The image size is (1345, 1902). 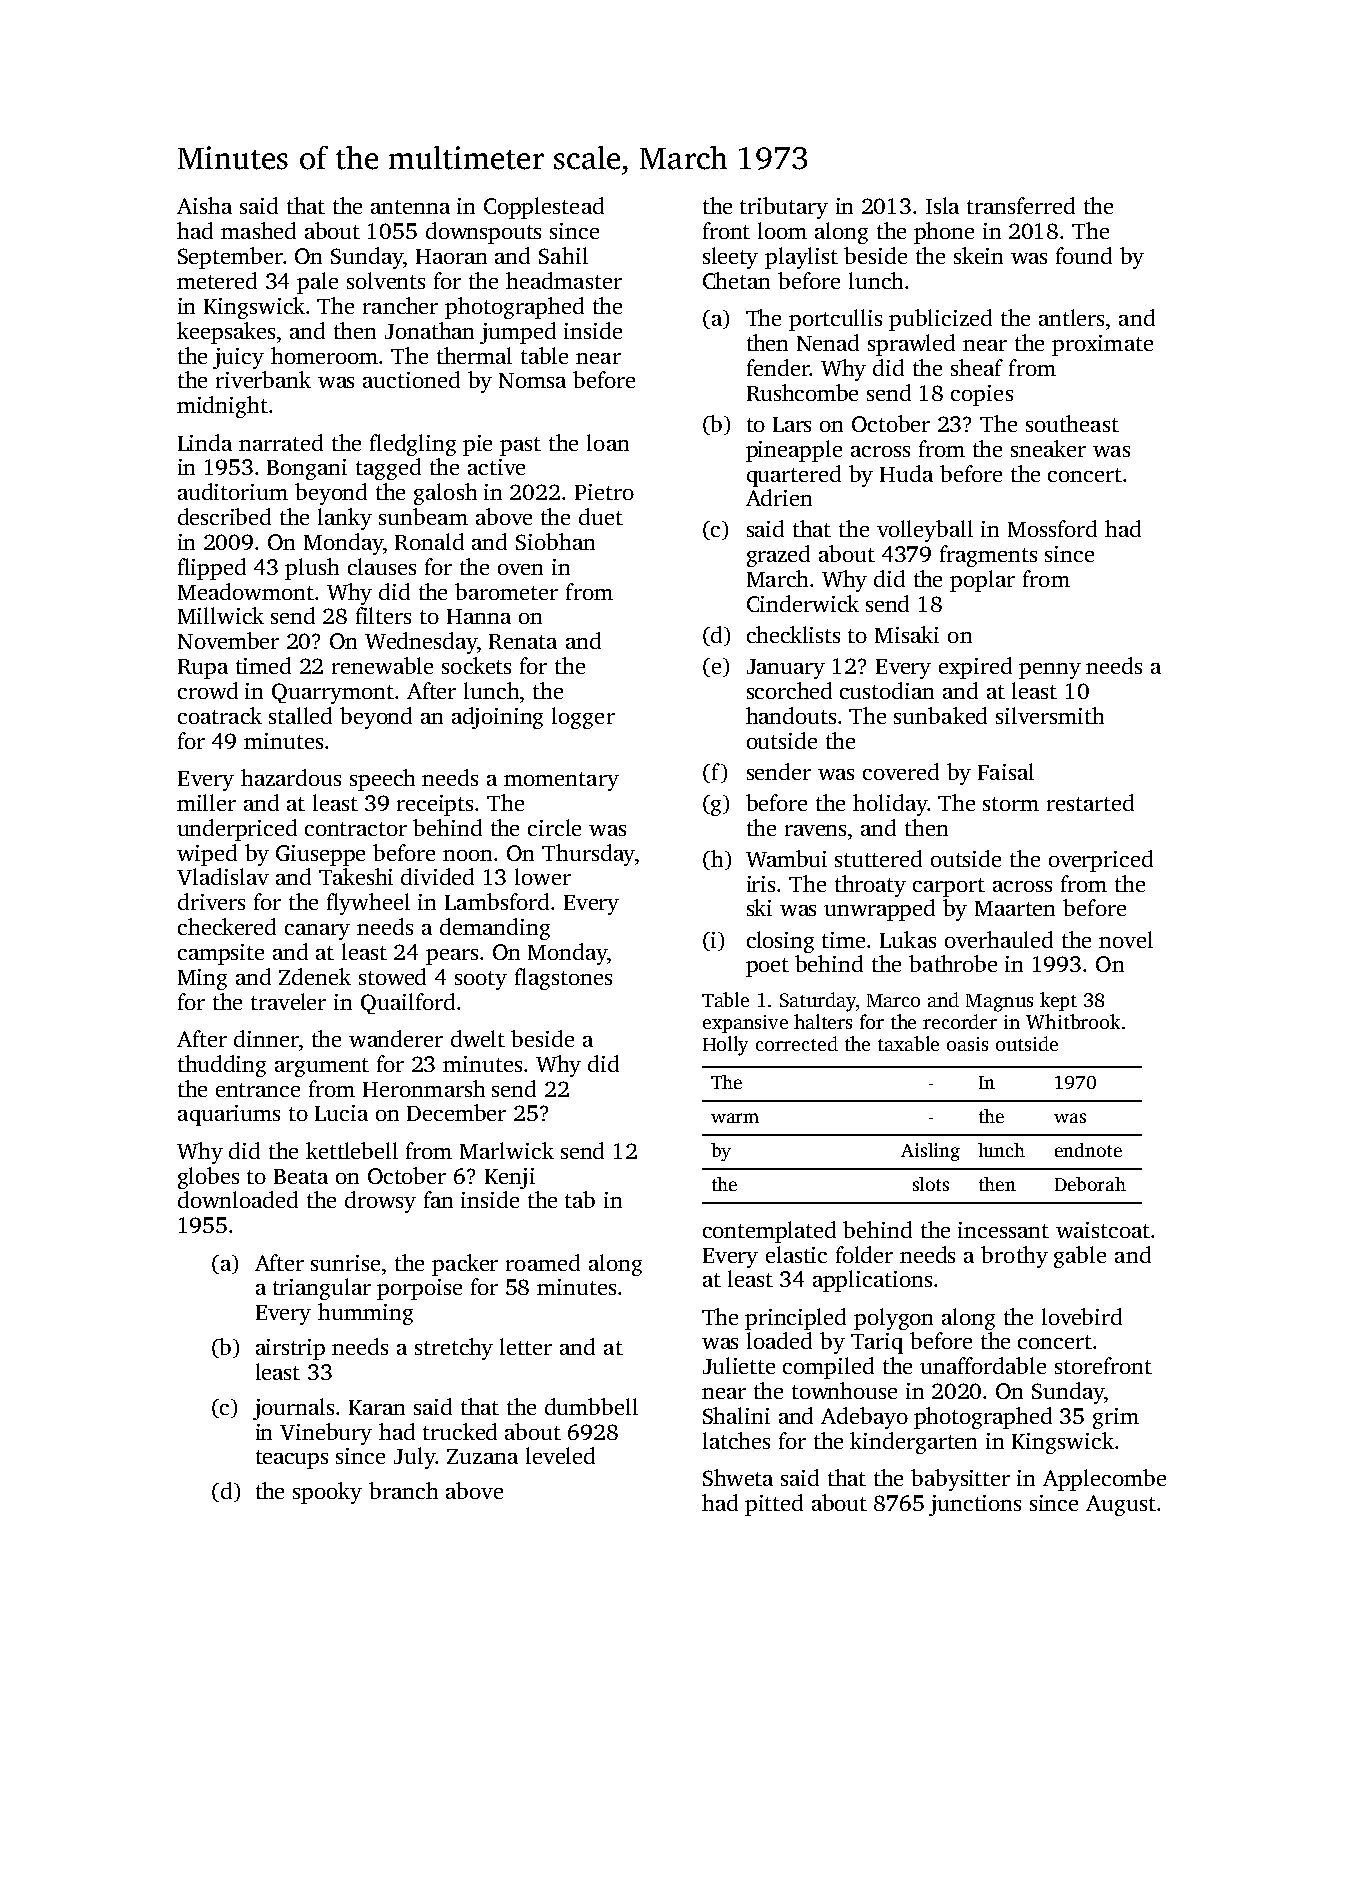 I want to click on momentary, so click(x=561, y=781).
